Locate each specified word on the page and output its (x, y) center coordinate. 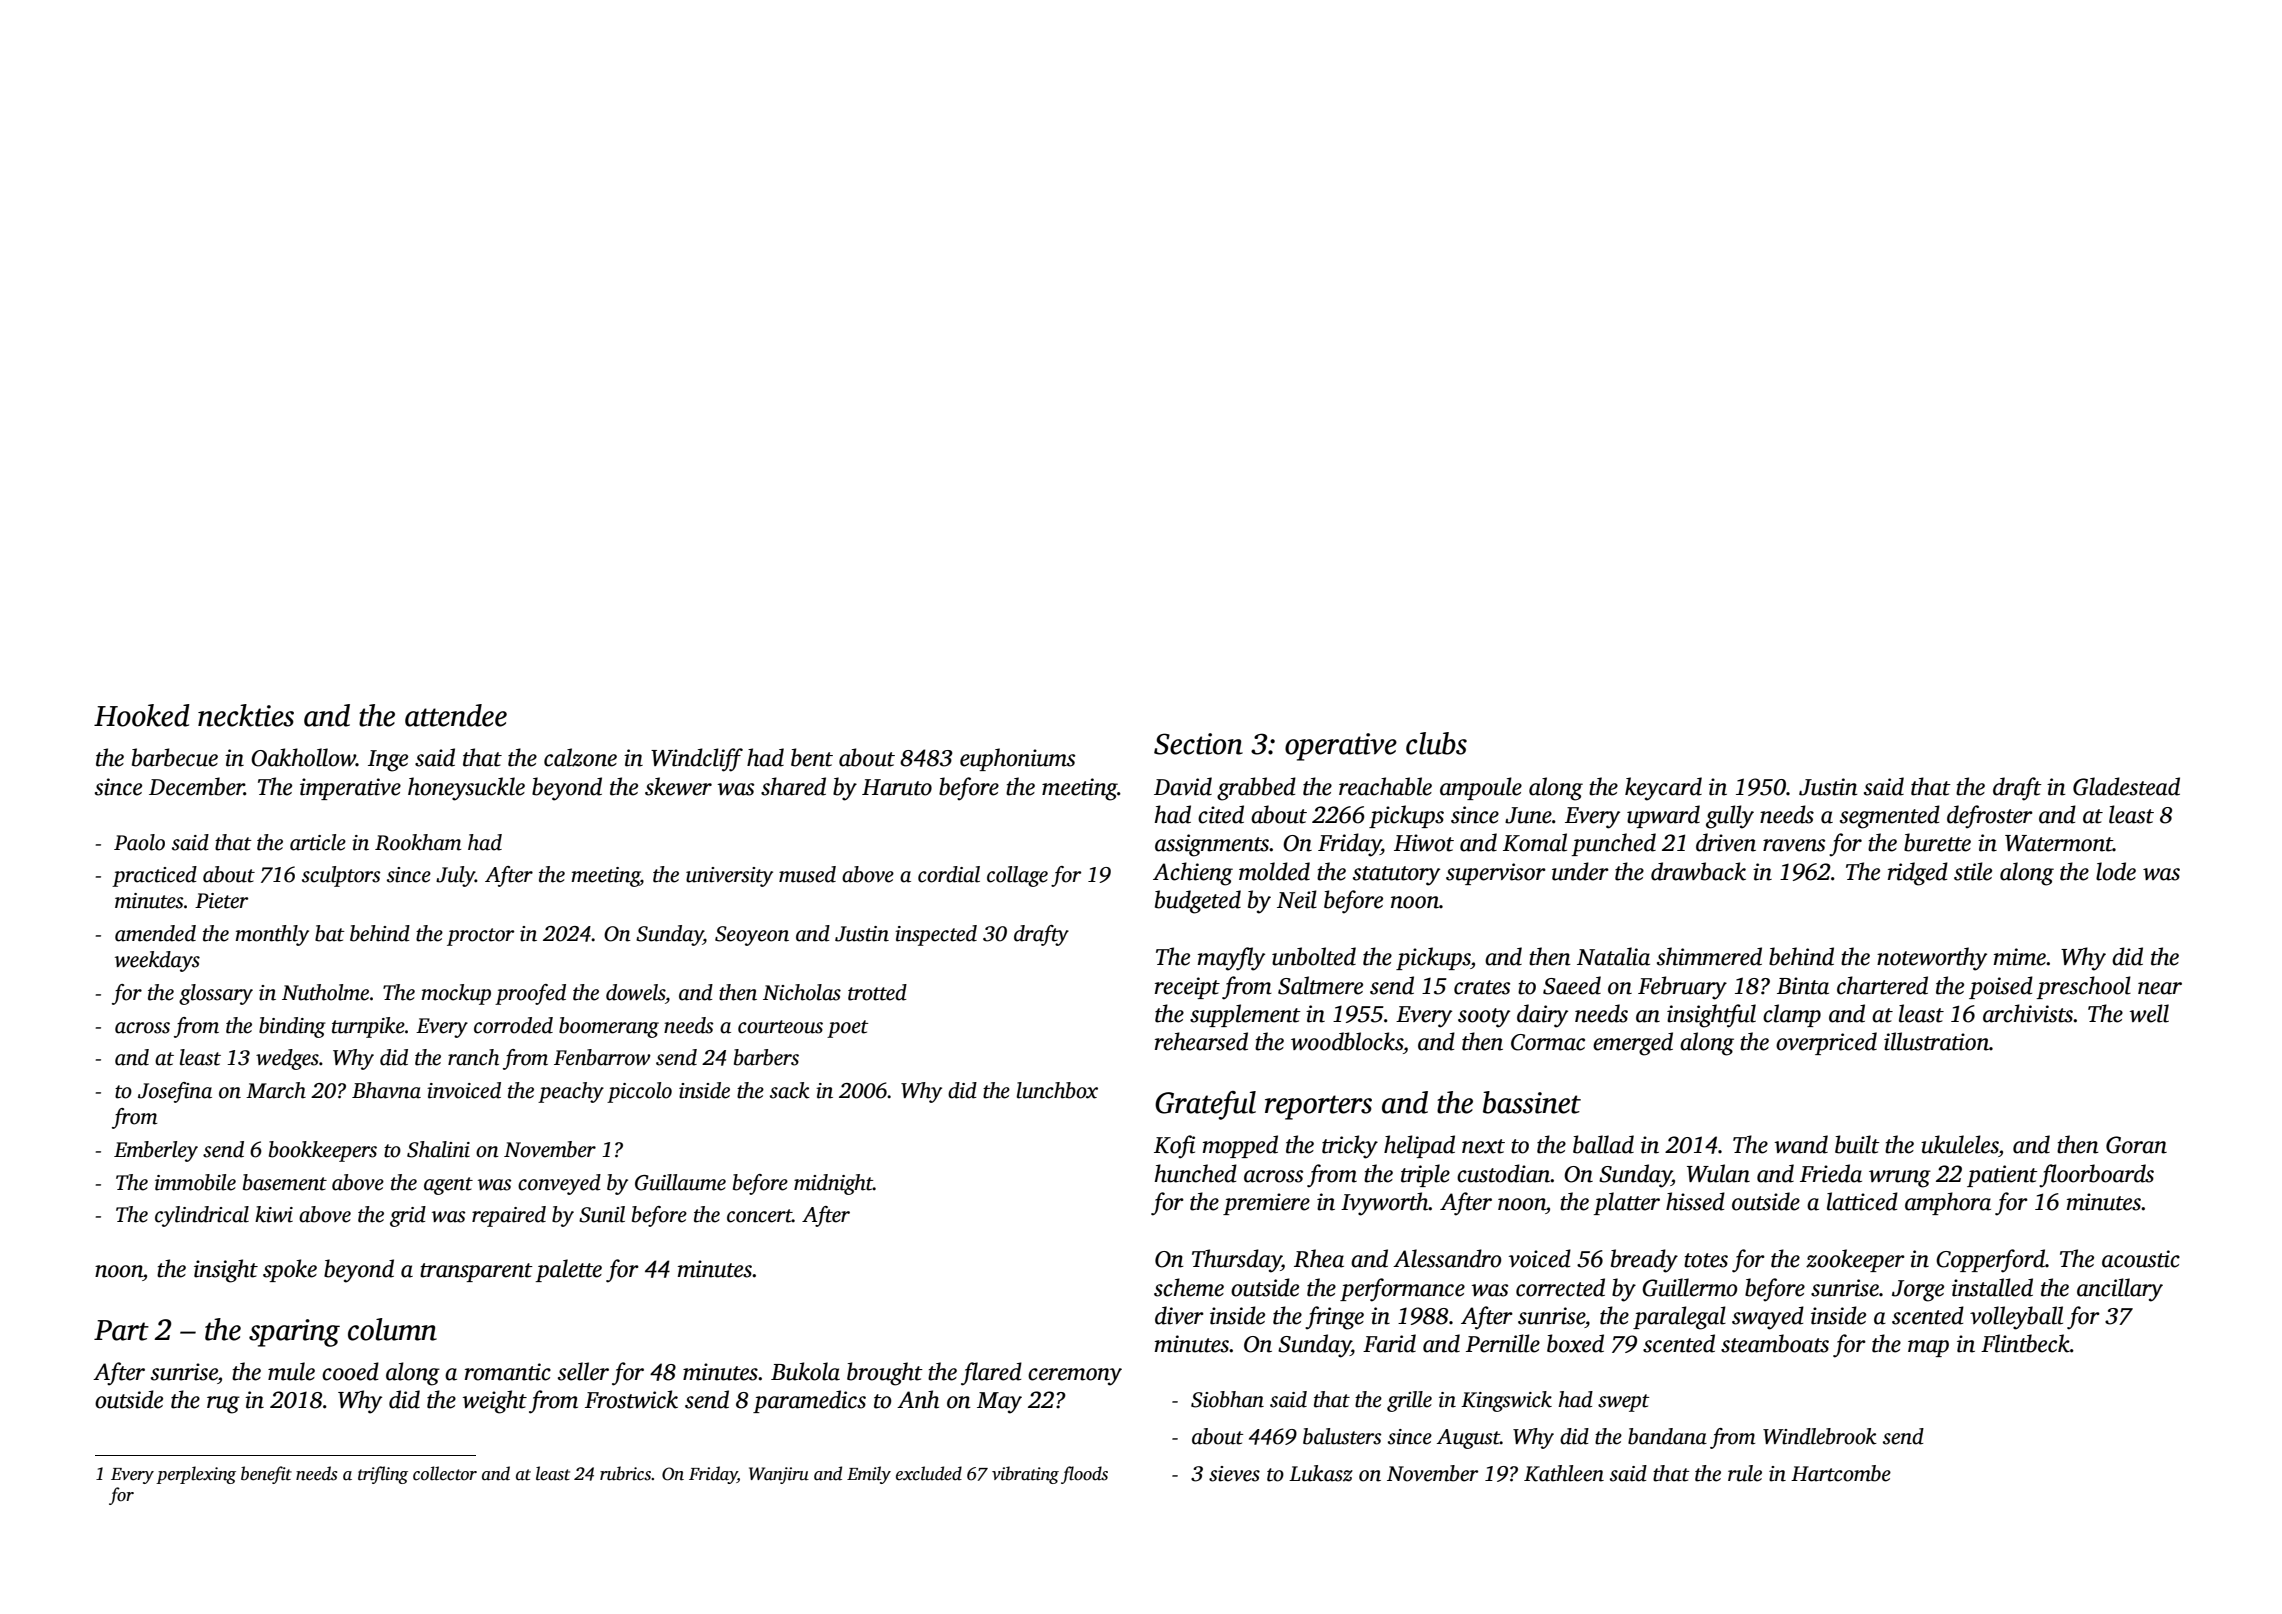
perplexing (196, 1475)
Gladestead (2126, 786)
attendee (456, 715)
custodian (1504, 1173)
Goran (2136, 1145)
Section (1198, 744)
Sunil (602, 1214)
